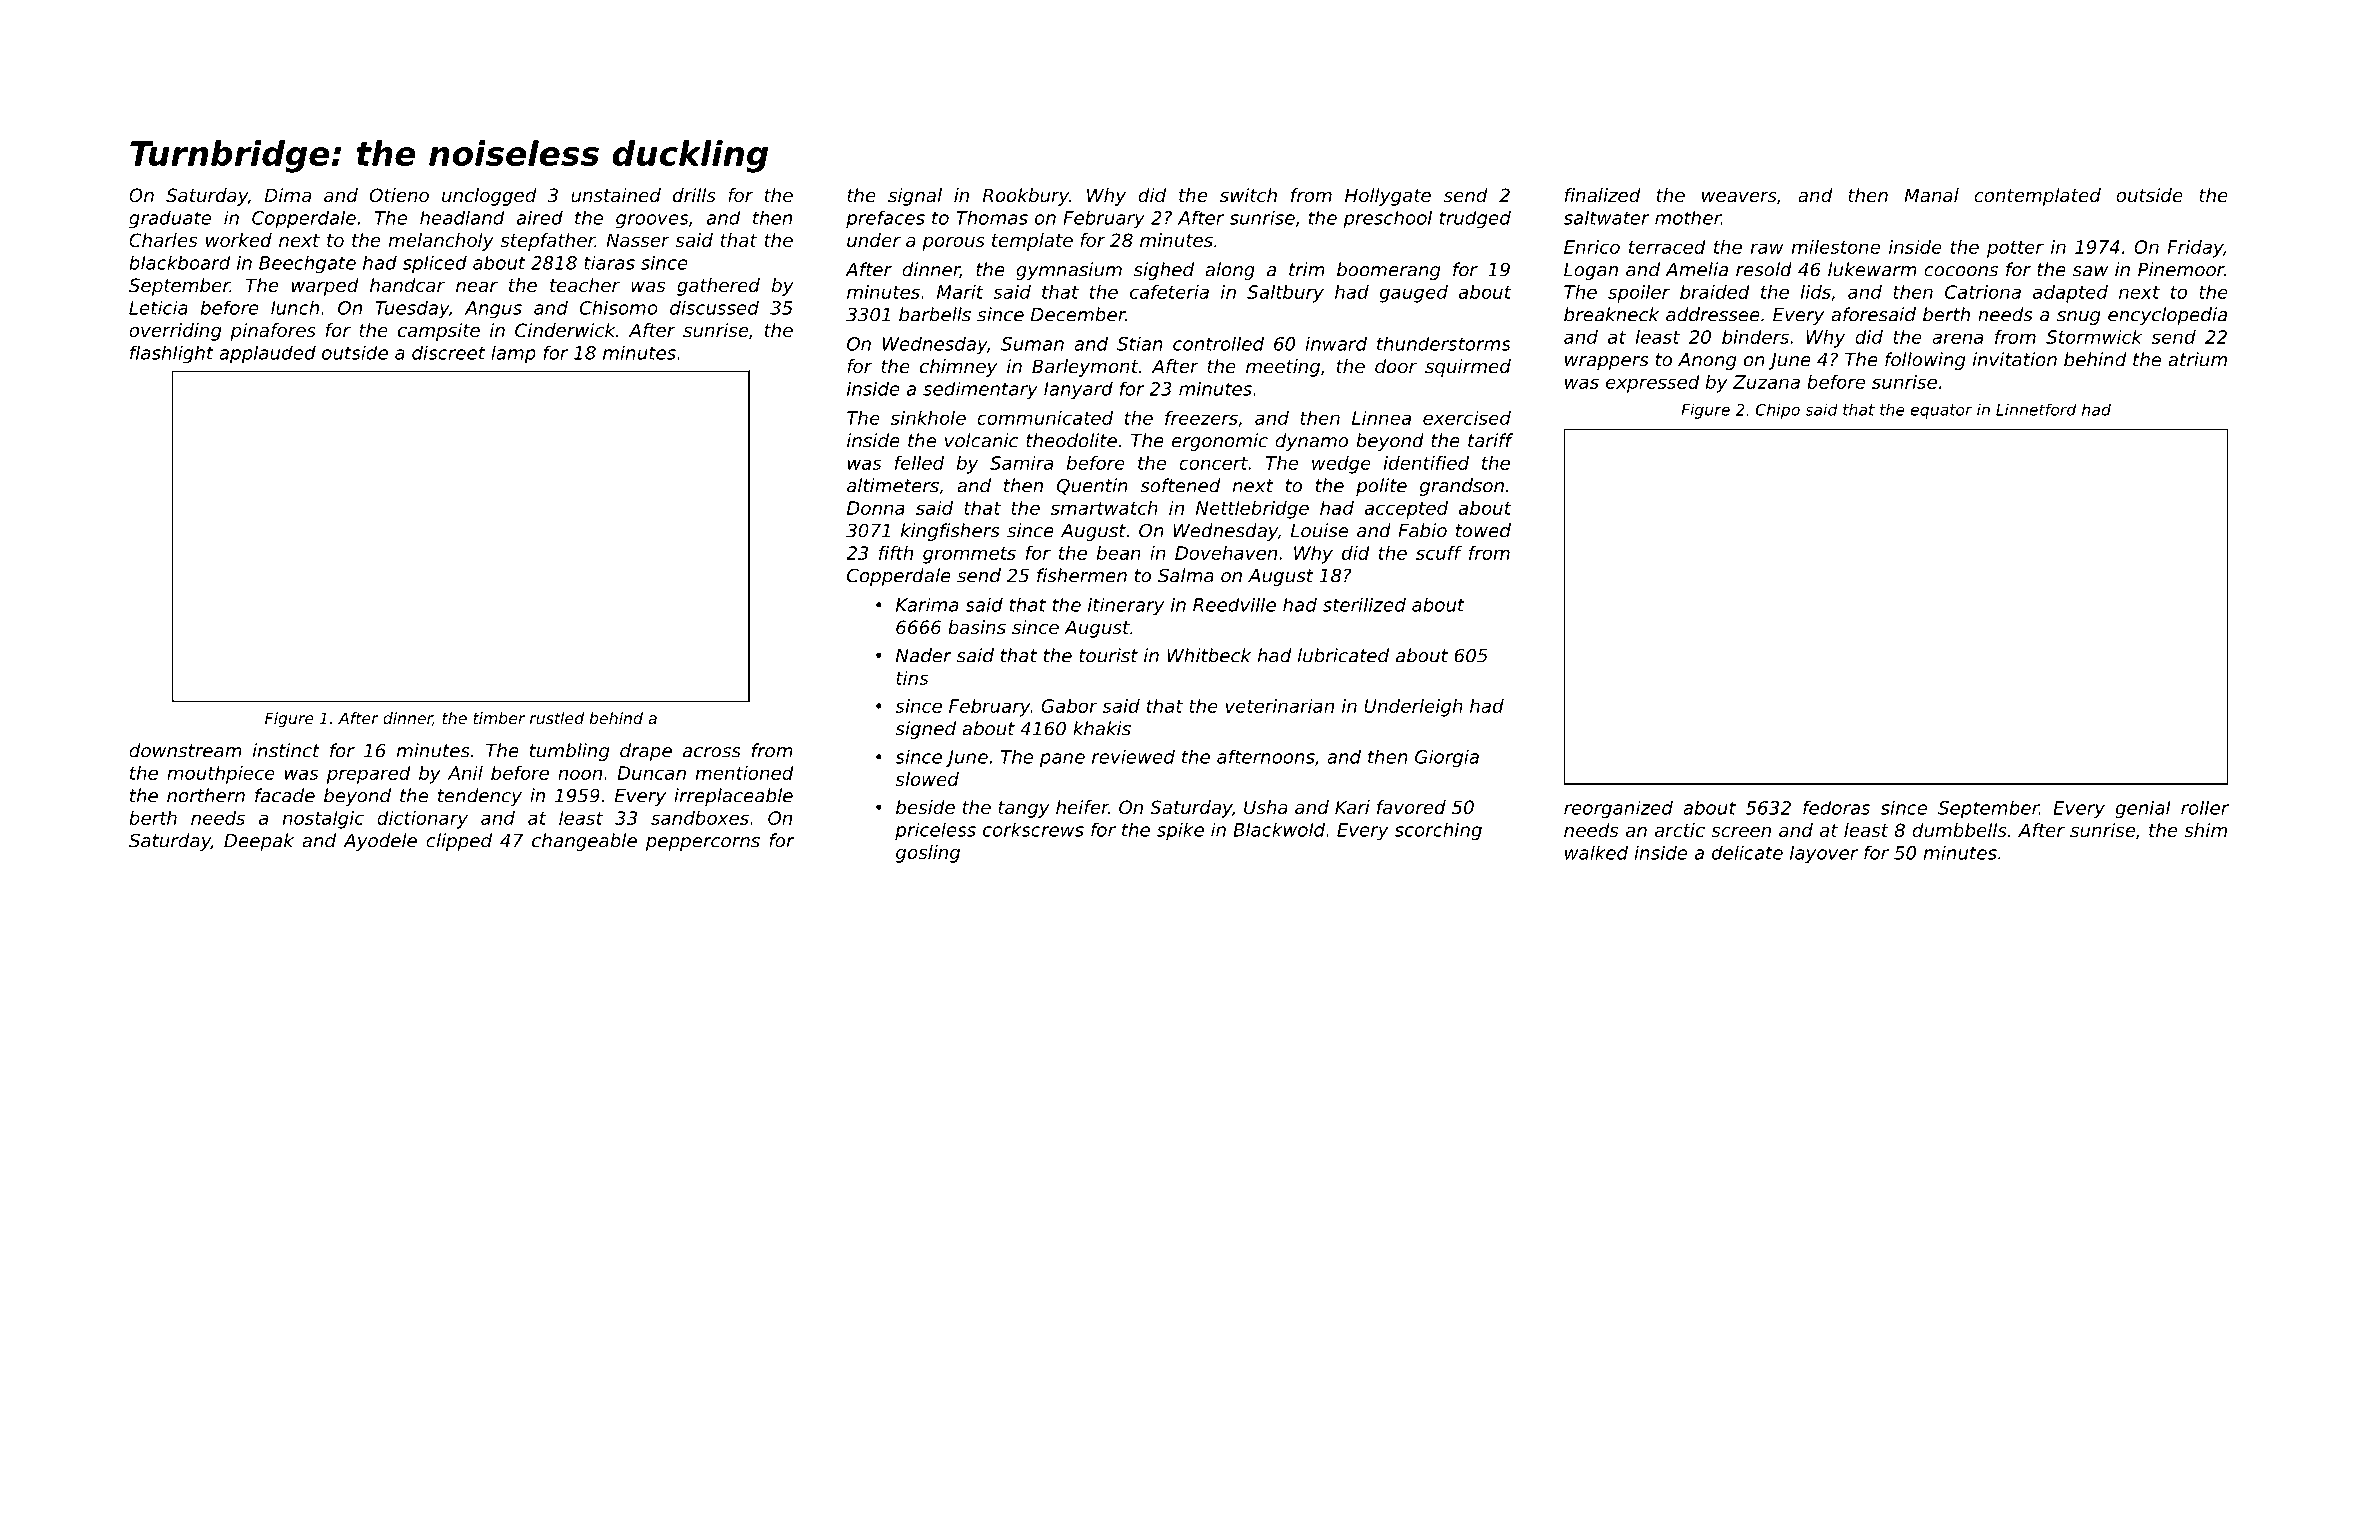  Describe the element at coordinates (1343, 655) in the document. I see `lubricated` at that location.
